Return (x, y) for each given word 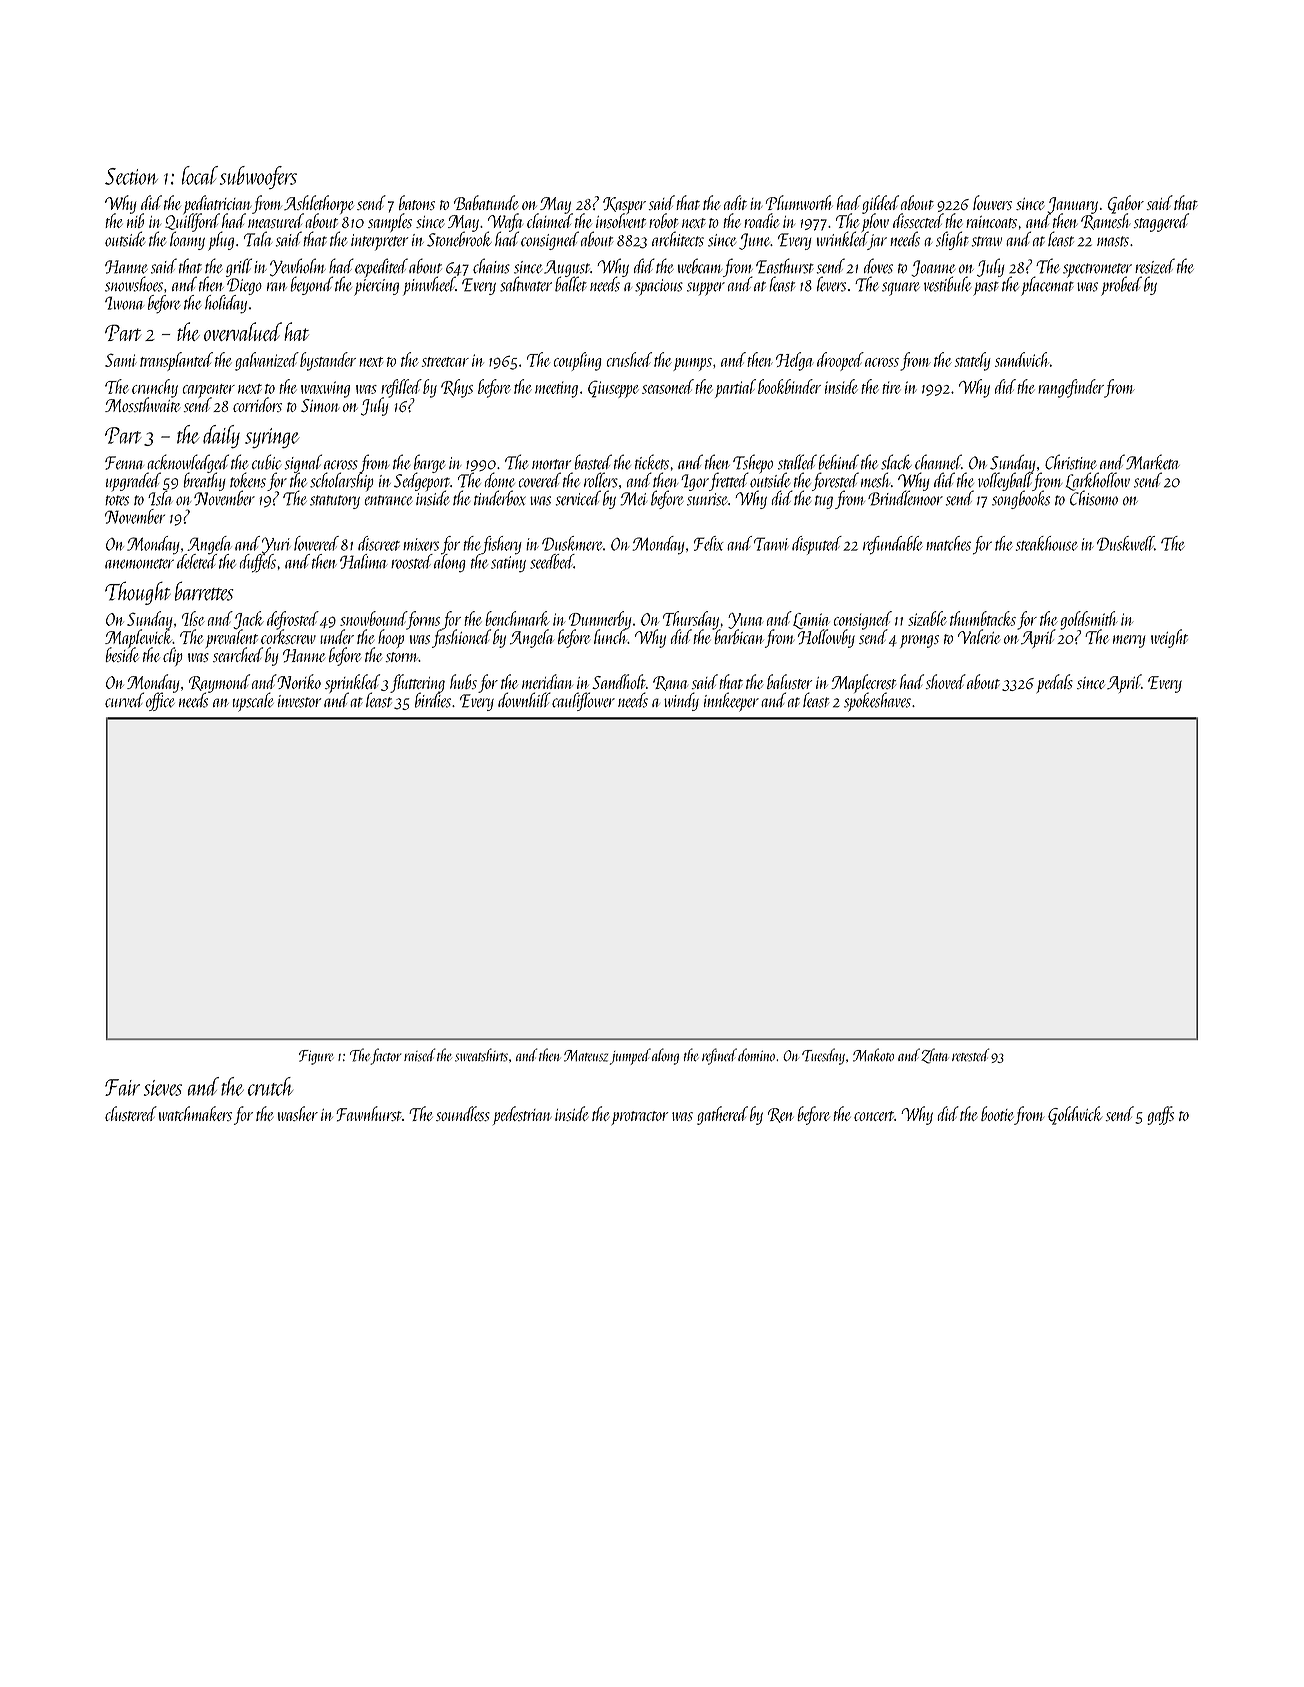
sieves (163, 1088)
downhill (524, 700)
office (160, 702)
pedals (1055, 683)
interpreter (379, 242)
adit (735, 202)
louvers (992, 202)
